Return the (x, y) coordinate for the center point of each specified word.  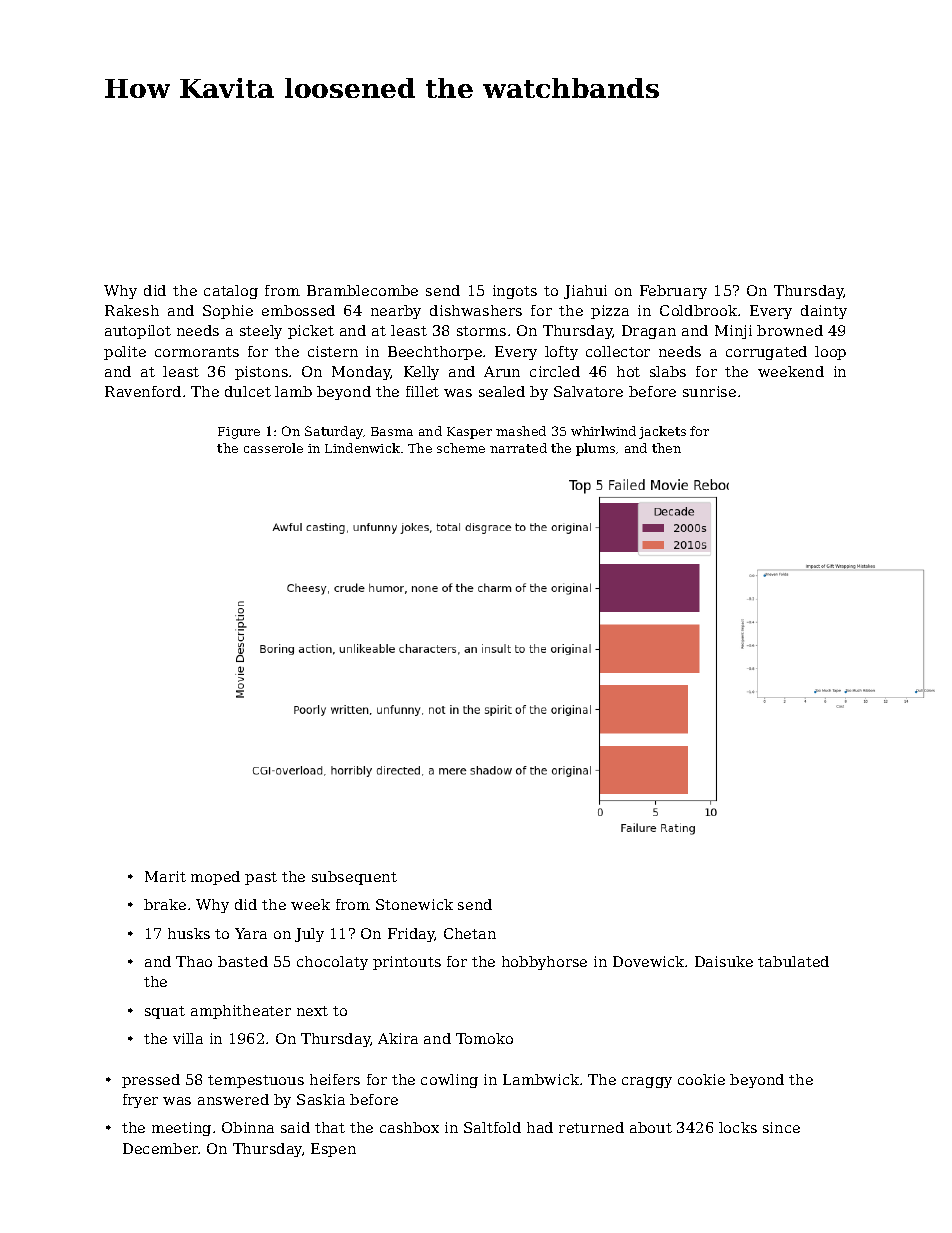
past (261, 878)
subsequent (354, 878)
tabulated (793, 961)
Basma (392, 431)
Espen (333, 1150)
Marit (165, 876)
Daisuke (724, 961)
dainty (824, 312)
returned (591, 1127)
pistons (261, 373)
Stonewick (414, 904)
